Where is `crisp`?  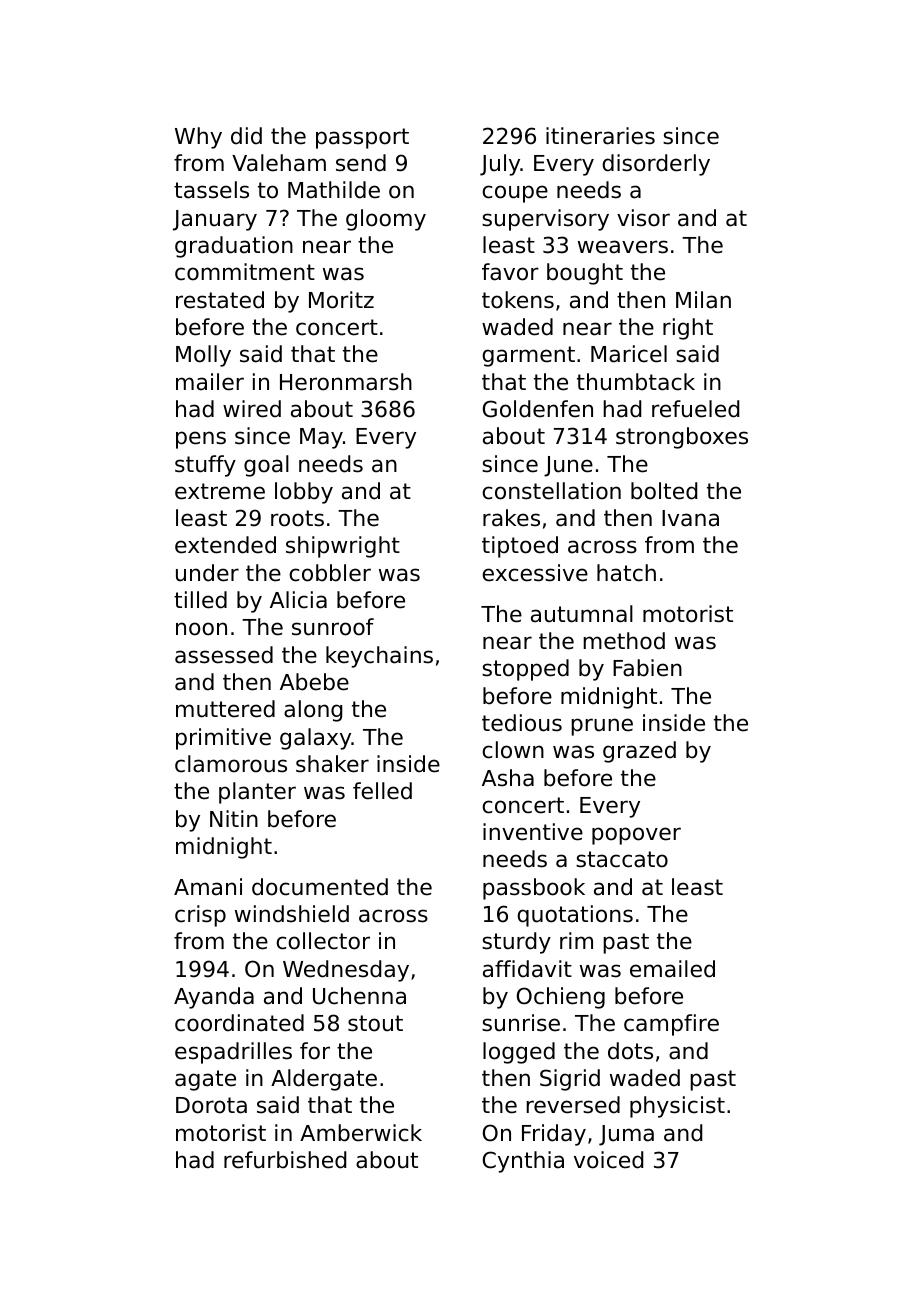
crisp is located at coordinates (200, 916).
